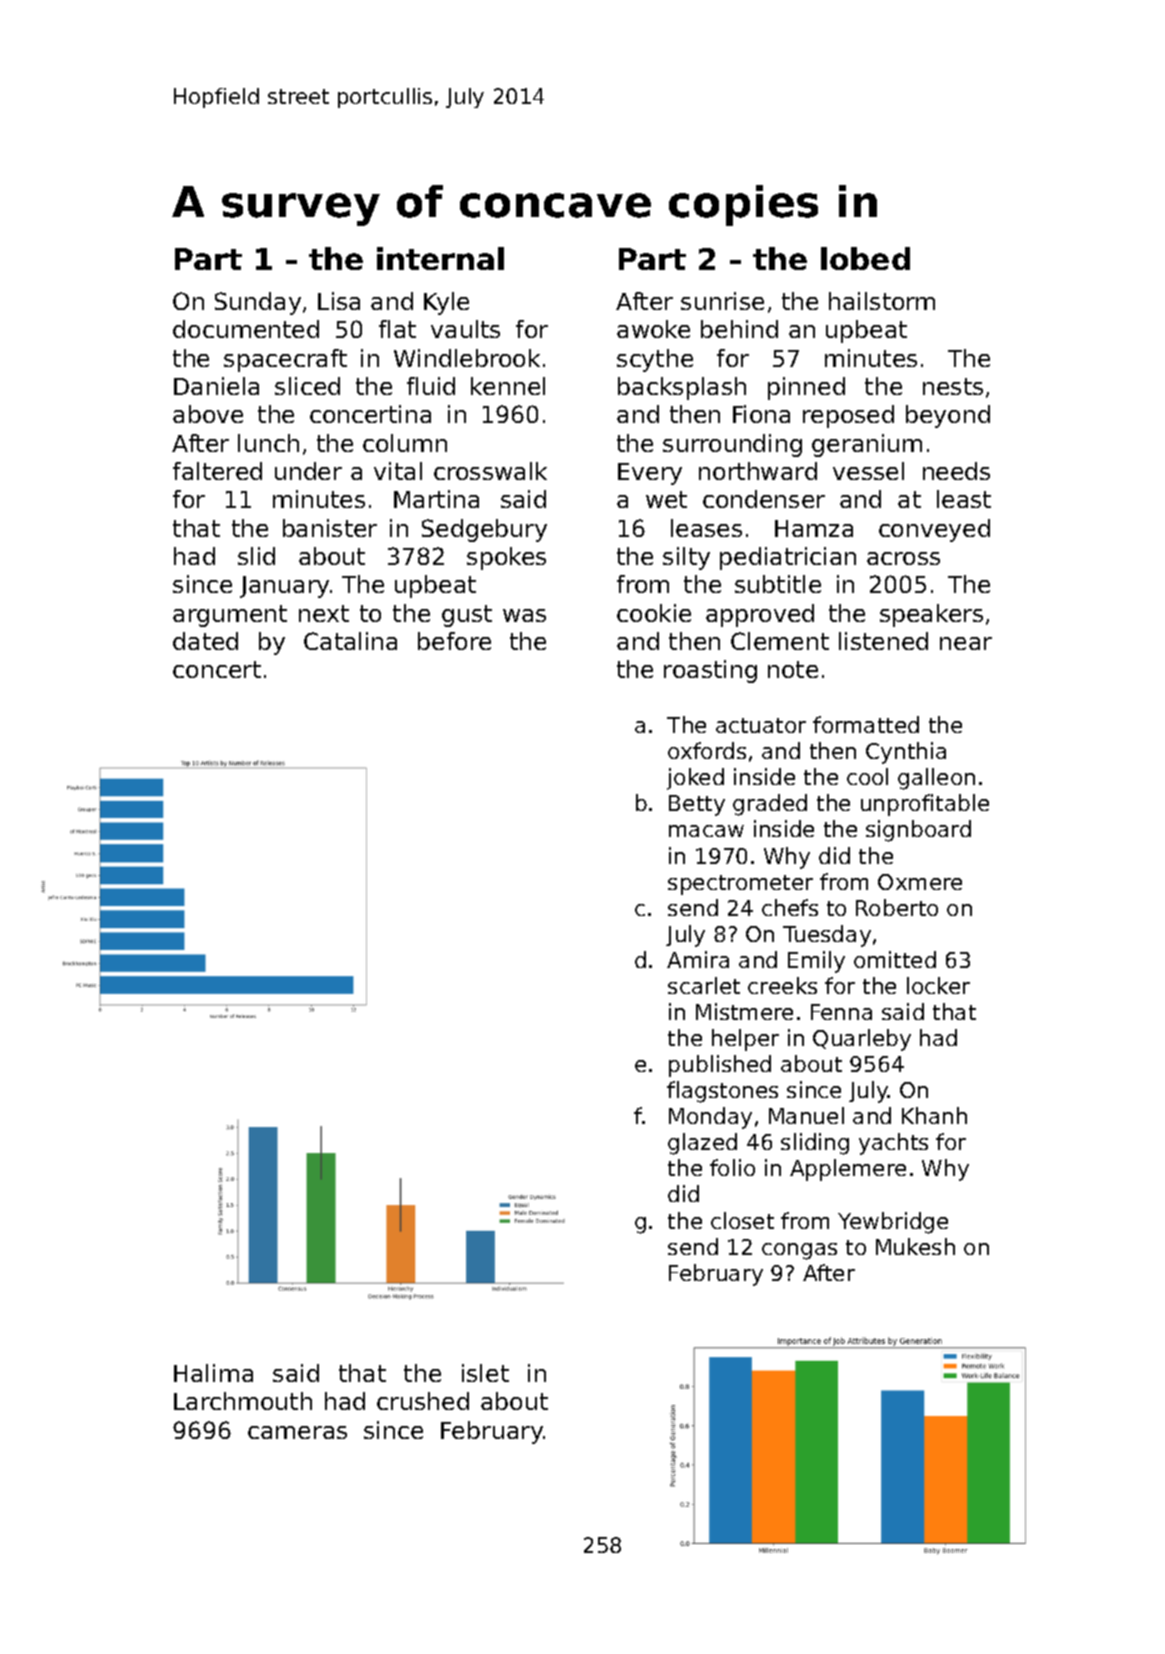 This image has height=1654, width=1165. Describe the element at coordinates (865, 258) in the image. I see `lobed` at that location.
